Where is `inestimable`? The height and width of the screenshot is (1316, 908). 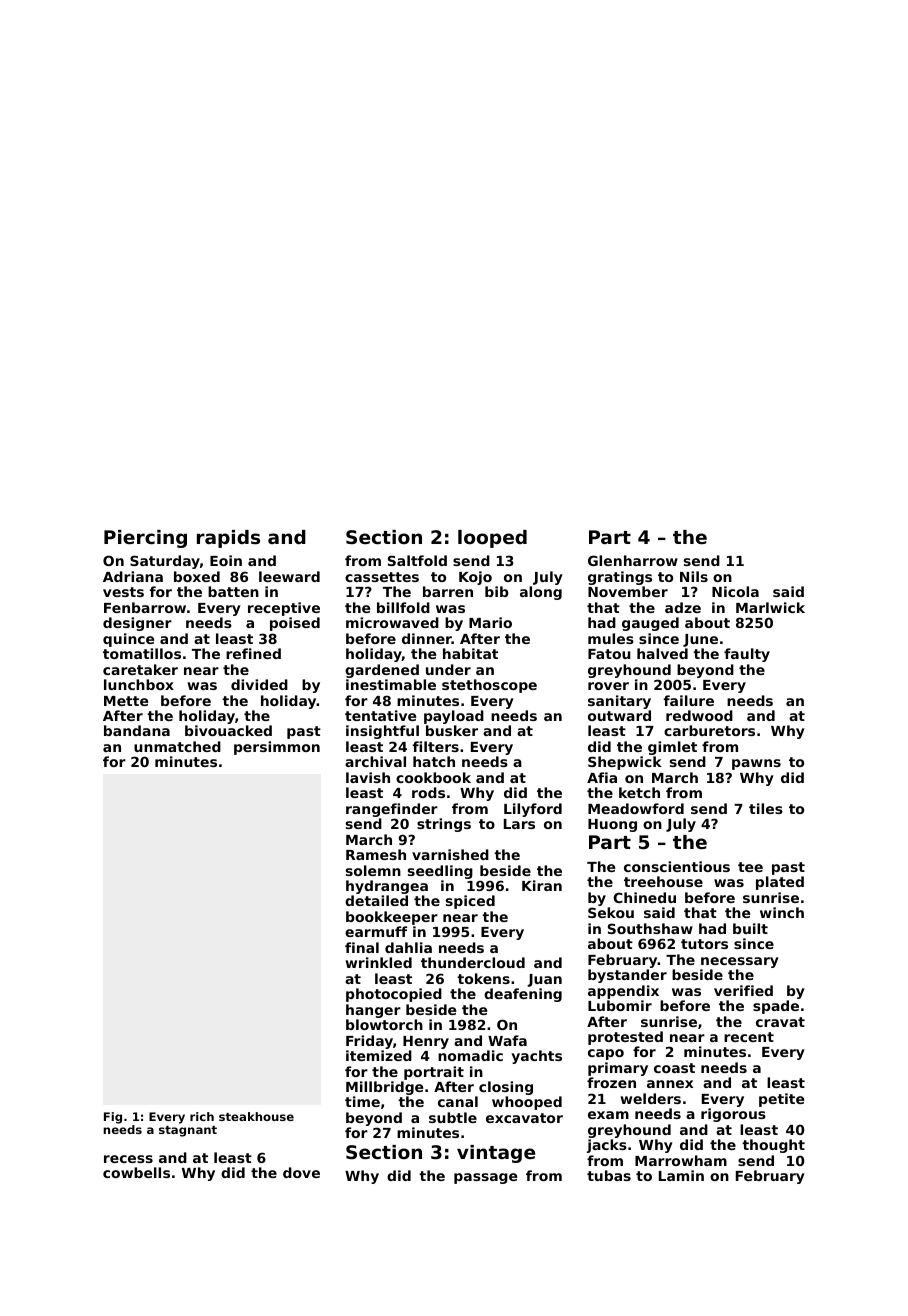
inestimable is located at coordinates (391, 684).
